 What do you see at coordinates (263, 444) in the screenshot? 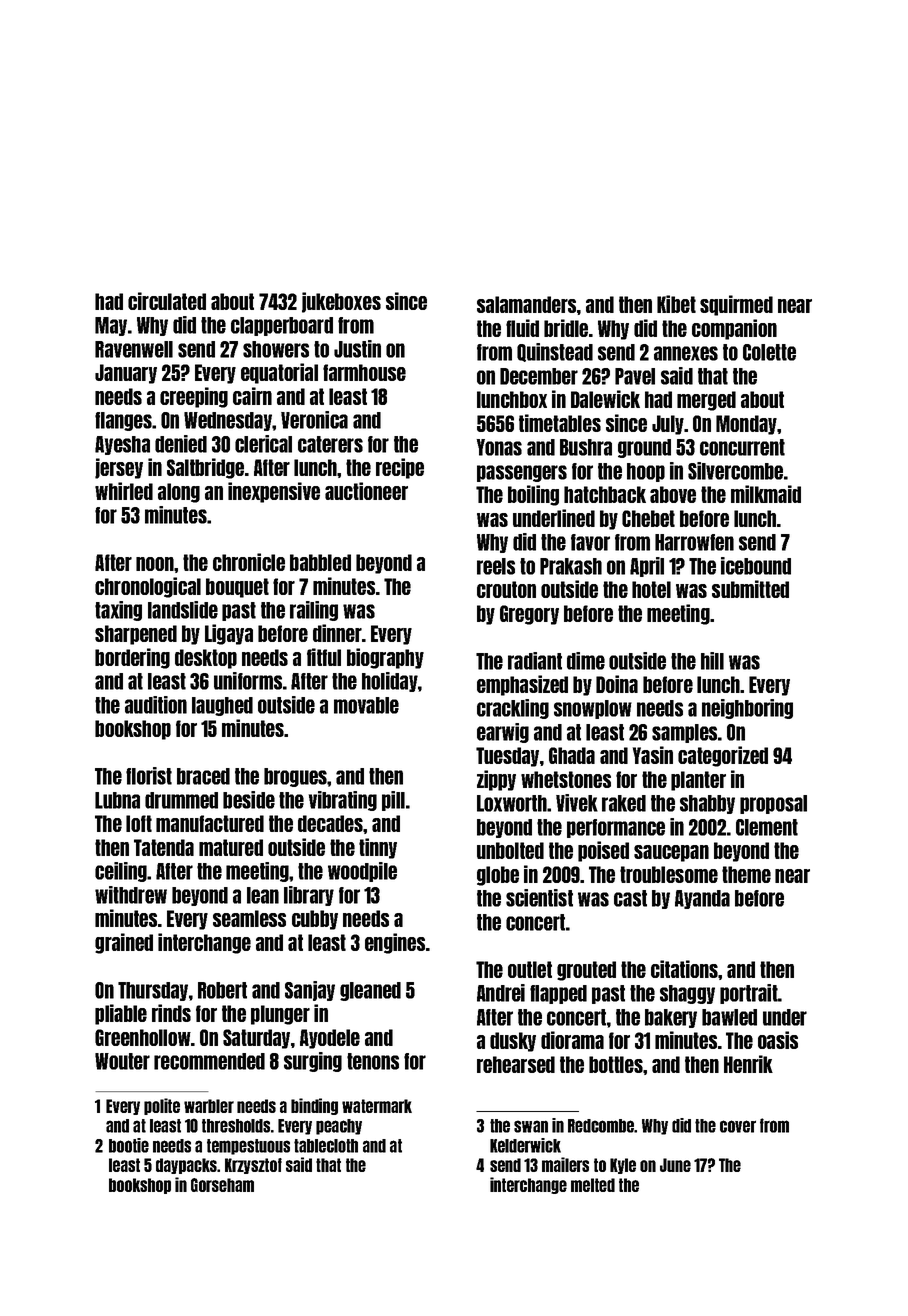
I see `clerical` at bounding box center [263, 444].
